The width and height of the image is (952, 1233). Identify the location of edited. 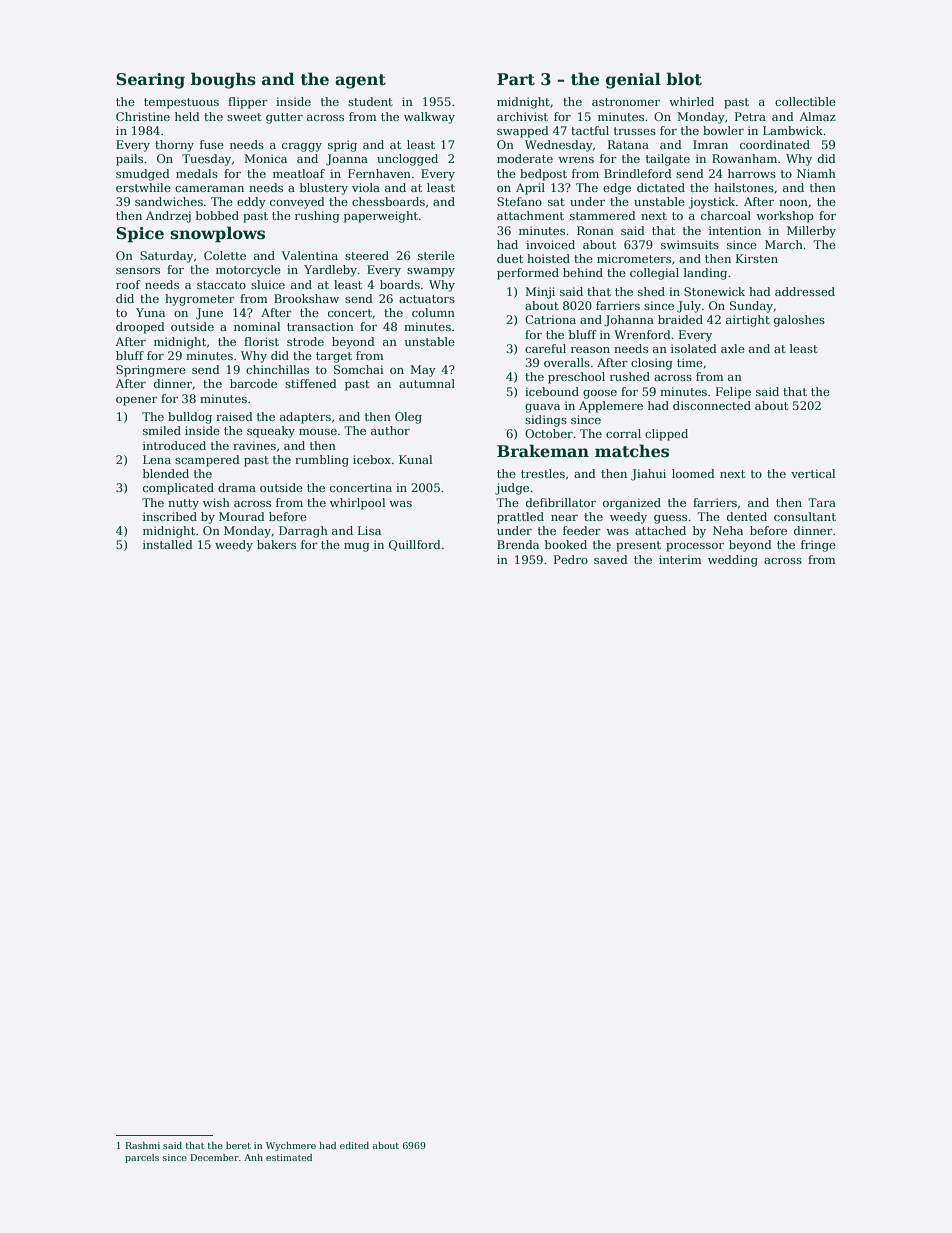
(354, 1145).
